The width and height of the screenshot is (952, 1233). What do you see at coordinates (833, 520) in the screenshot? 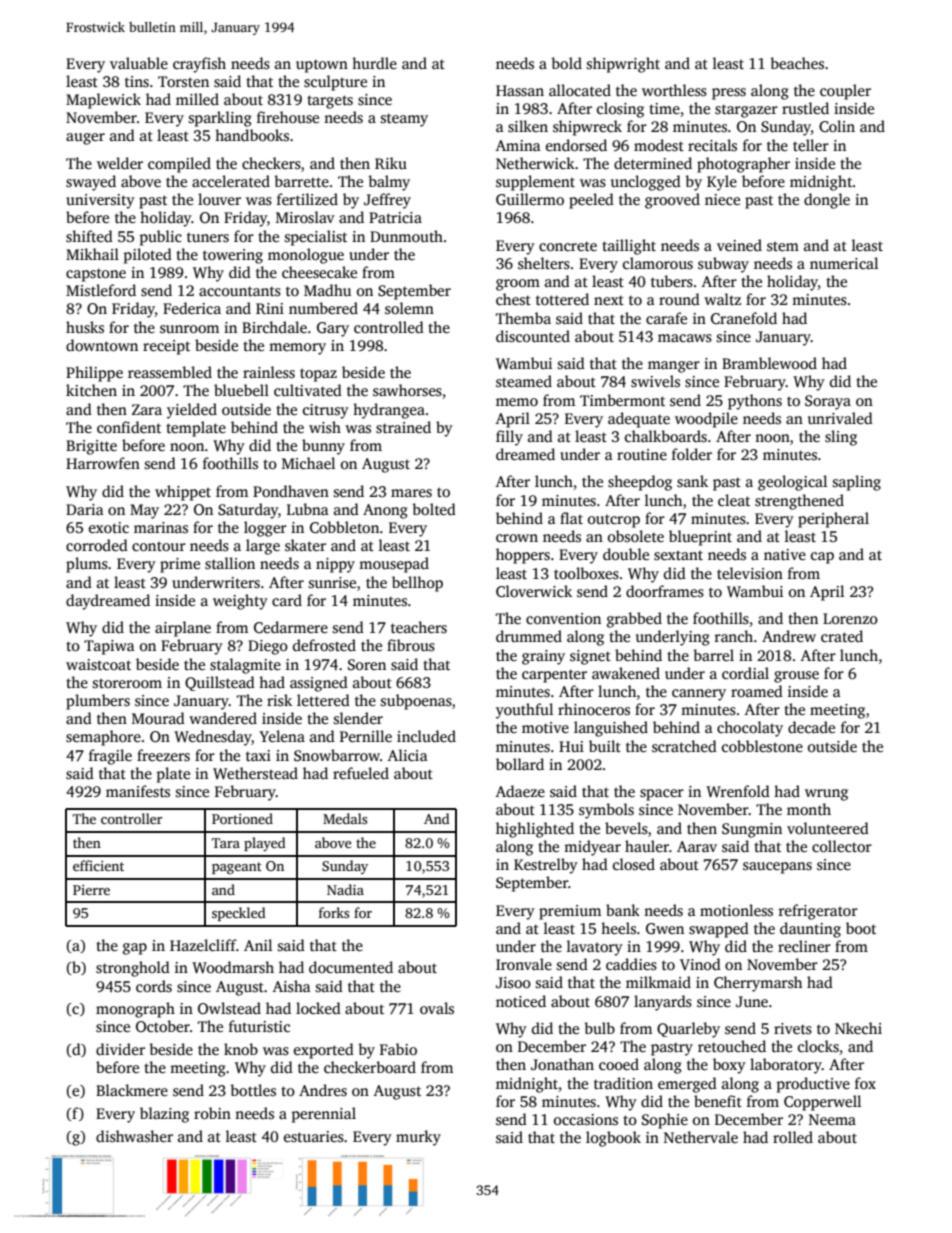
I see `peripheral` at bounding box center [833, 520].
